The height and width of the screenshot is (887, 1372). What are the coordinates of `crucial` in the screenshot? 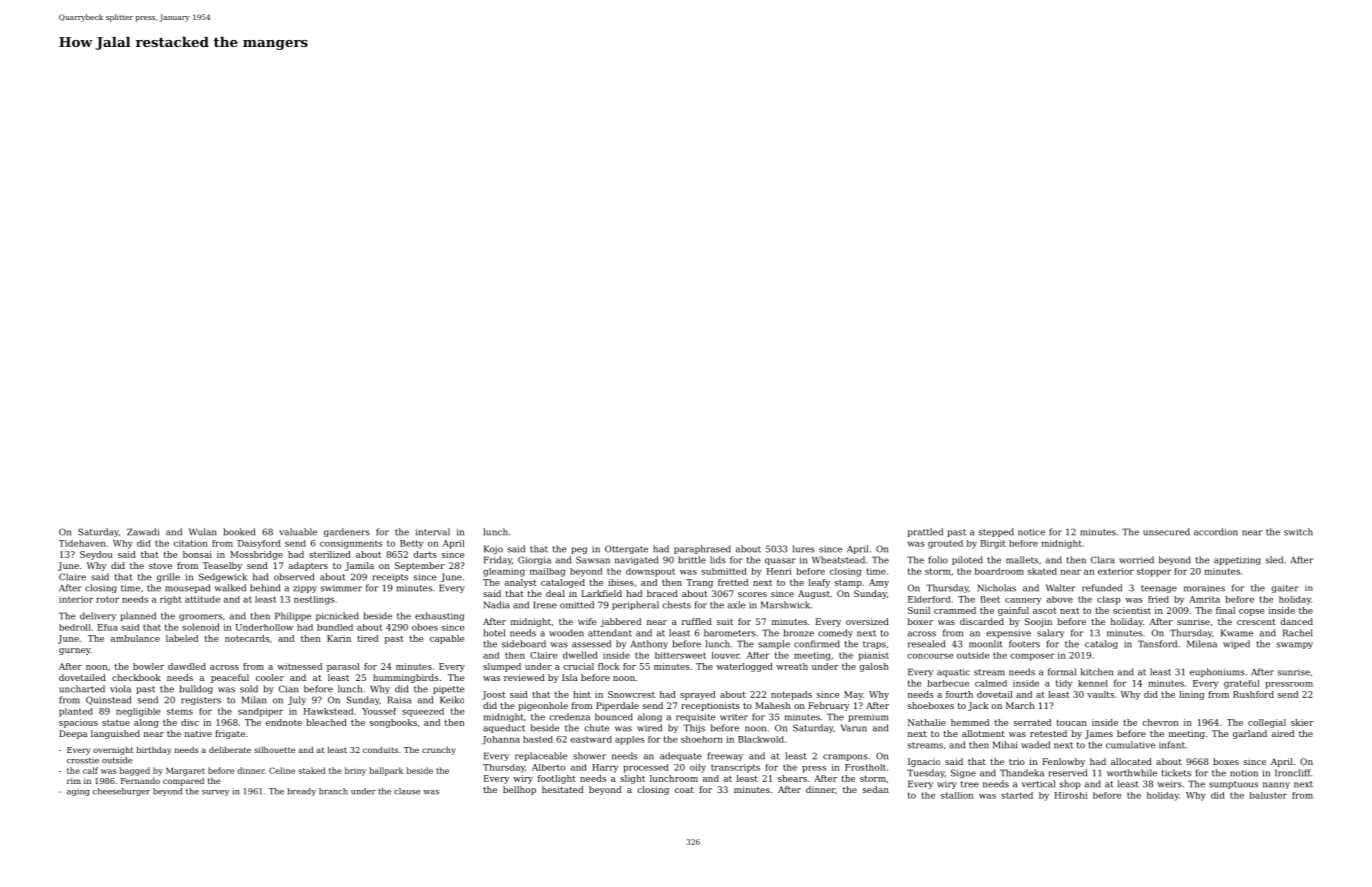 It's located at (578, 666).
